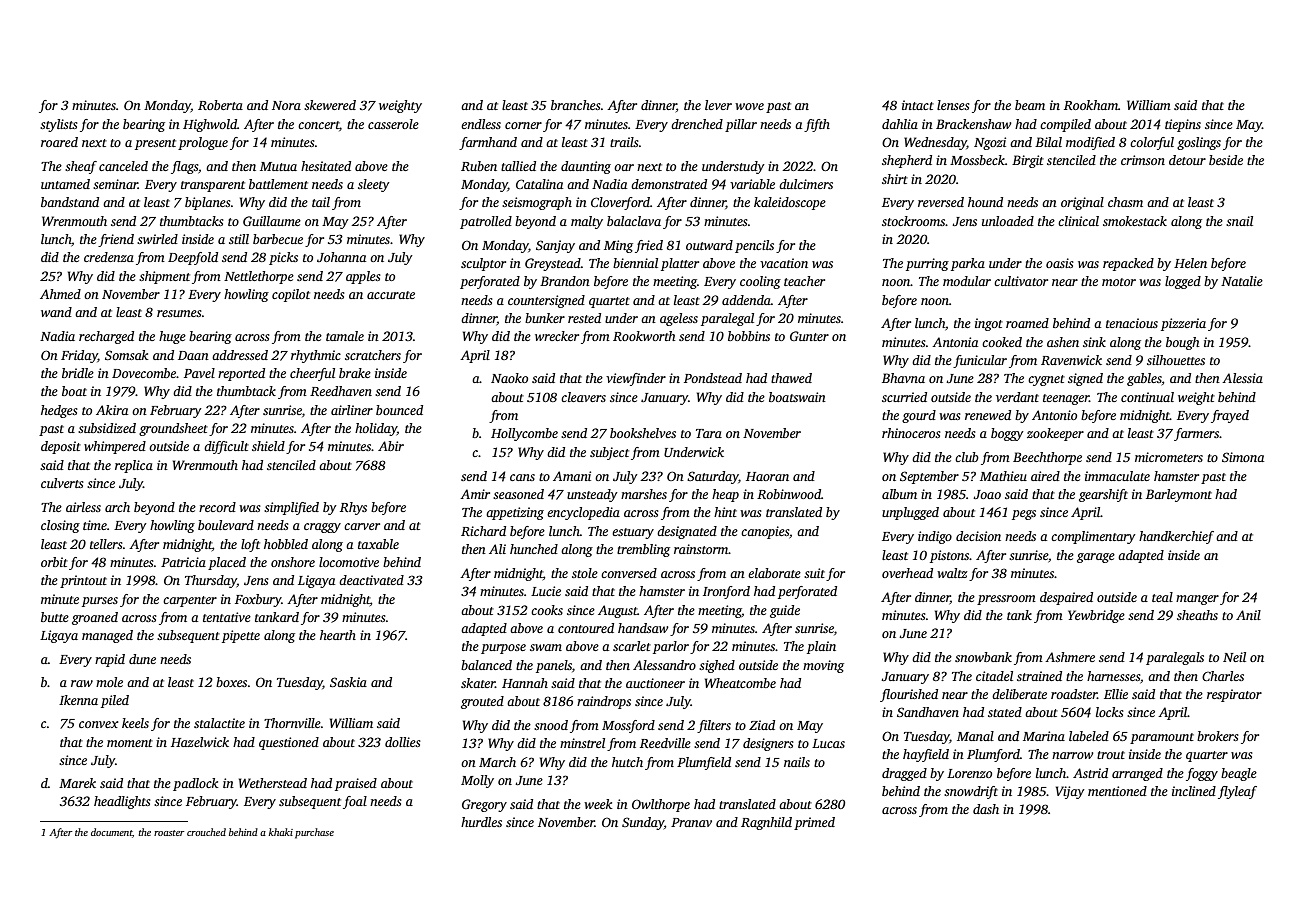 Image resolution: width=1308 pixels, height=924 pixels. Describe the element at coordinates (718, 105) in the screenshot. I see `lever` at that location.
